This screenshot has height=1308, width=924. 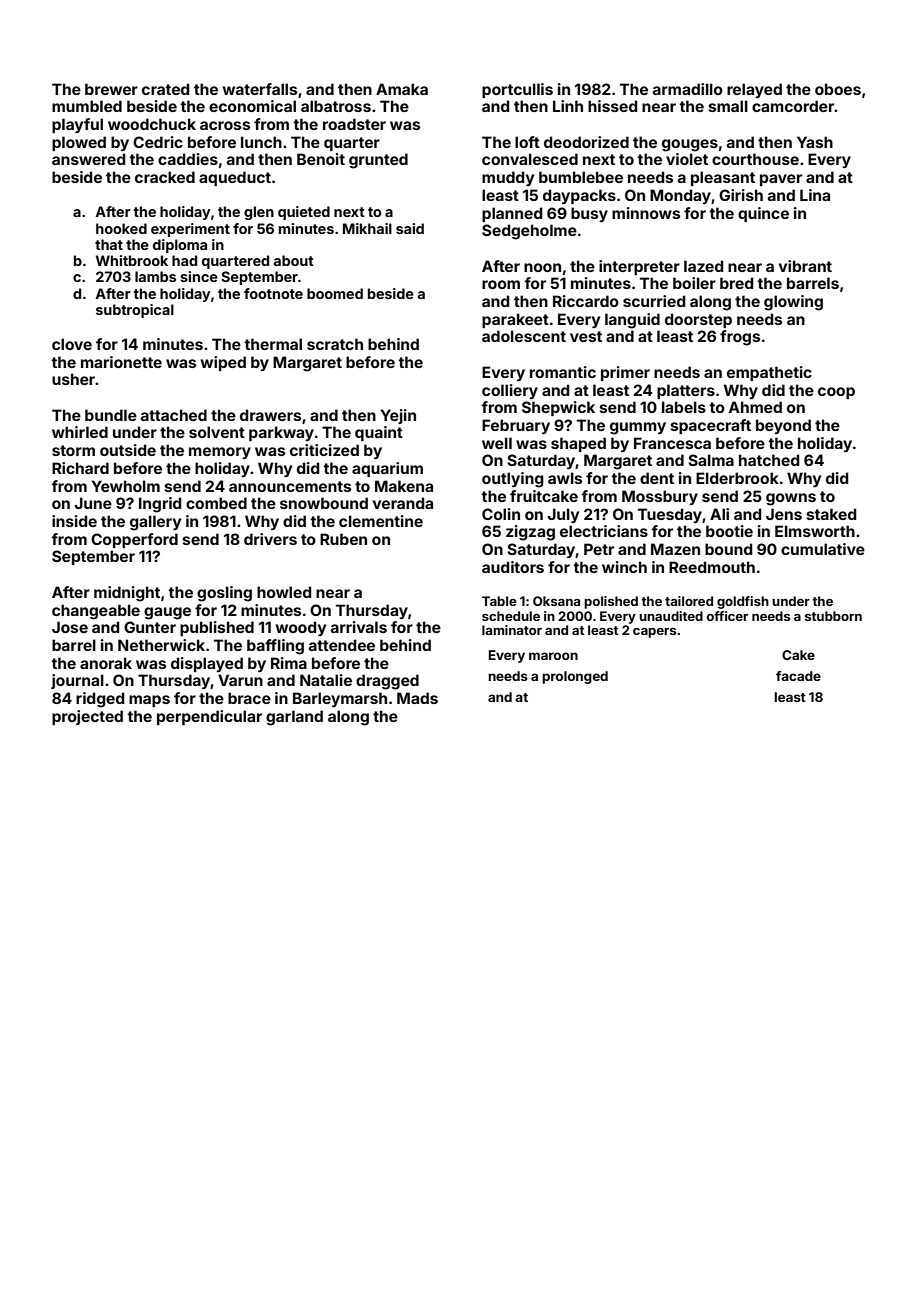 What do you see at coordinates (134, 540) in the screenshot?
I see `Copperford` at bounding box center [134, 540].
